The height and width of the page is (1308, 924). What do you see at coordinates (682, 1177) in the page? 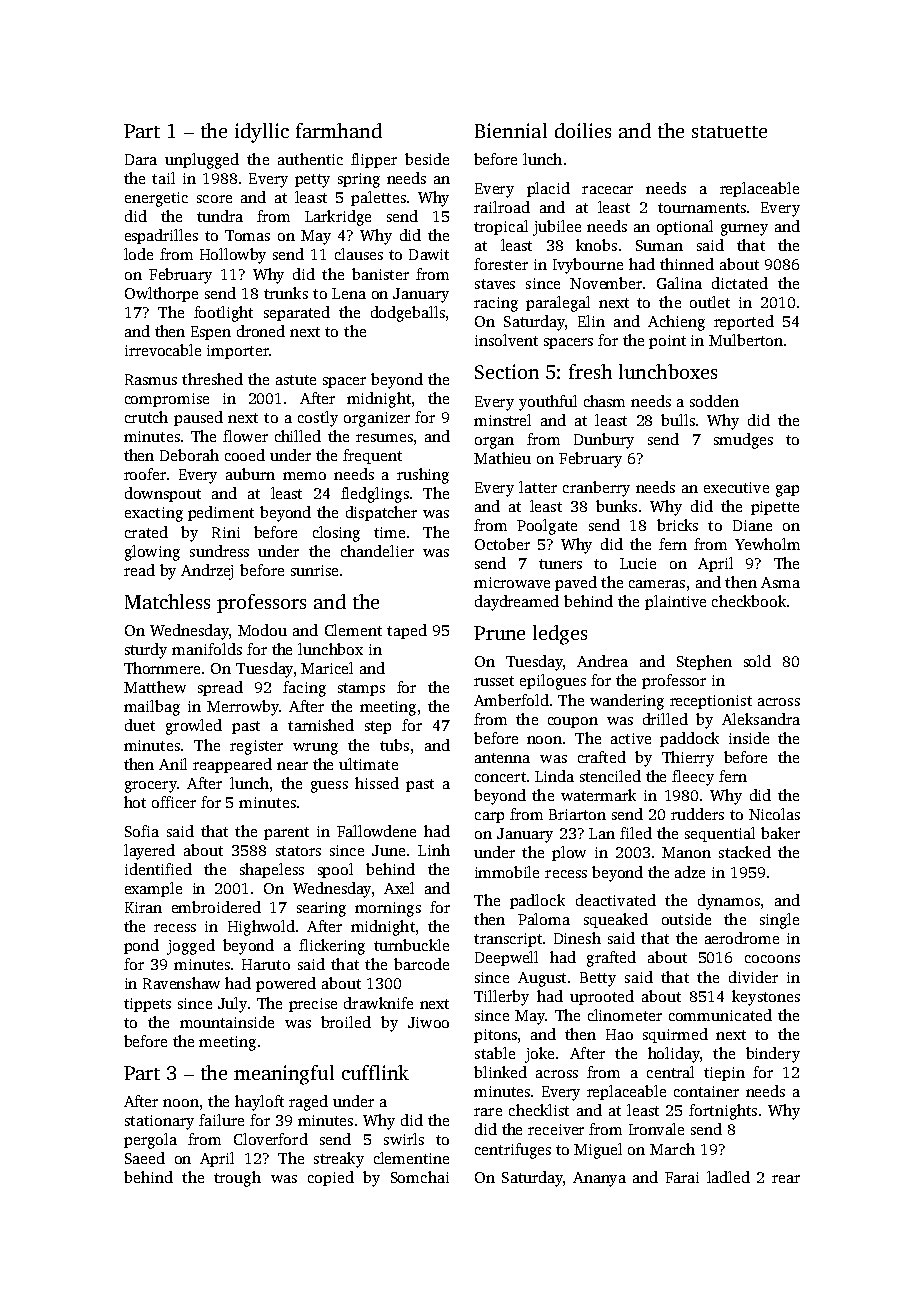
I see `Farai` at bounding box center [682, 1177].
